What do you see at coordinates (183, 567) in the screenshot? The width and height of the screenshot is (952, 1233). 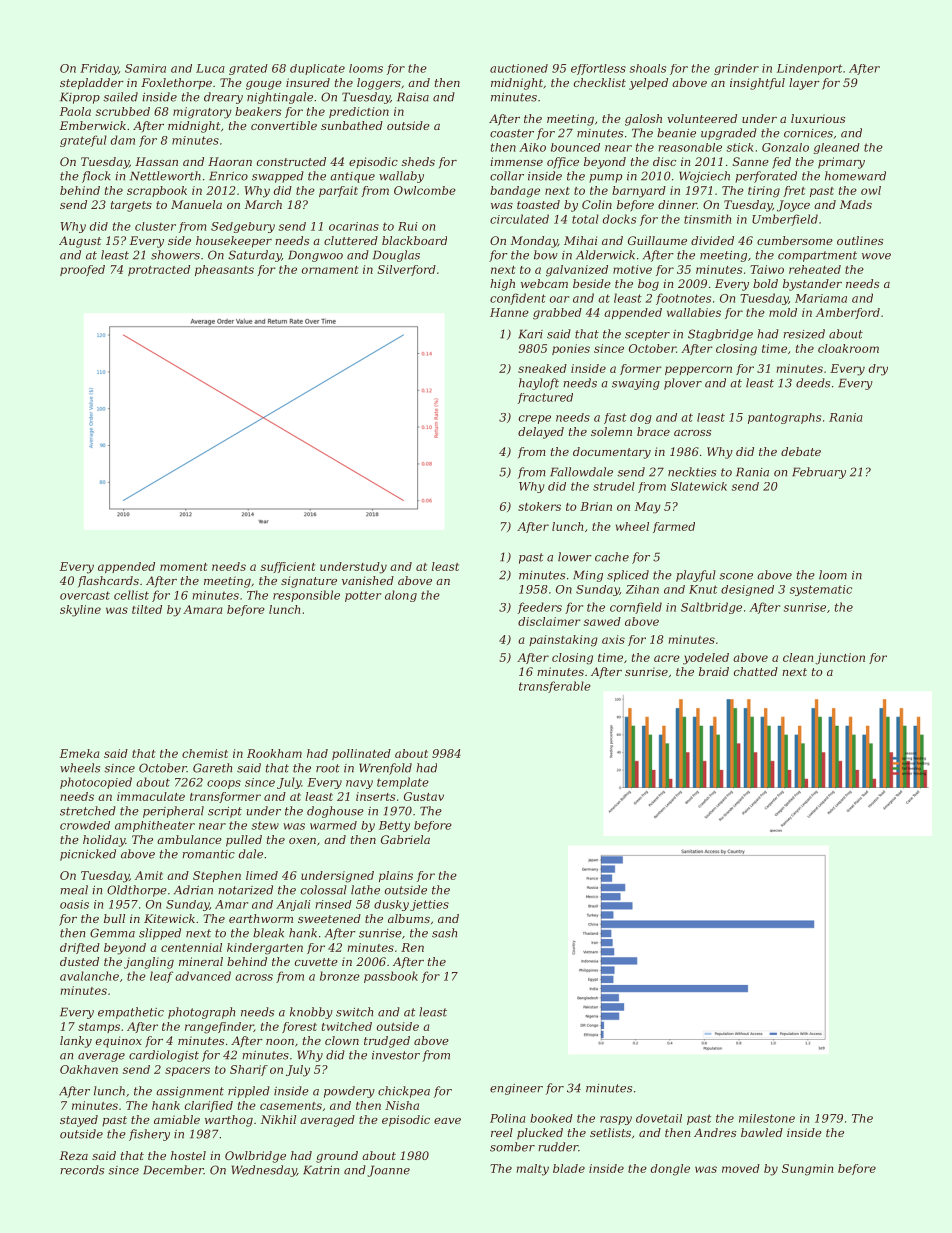 I see `moment` at bounding box center [183, 567].
